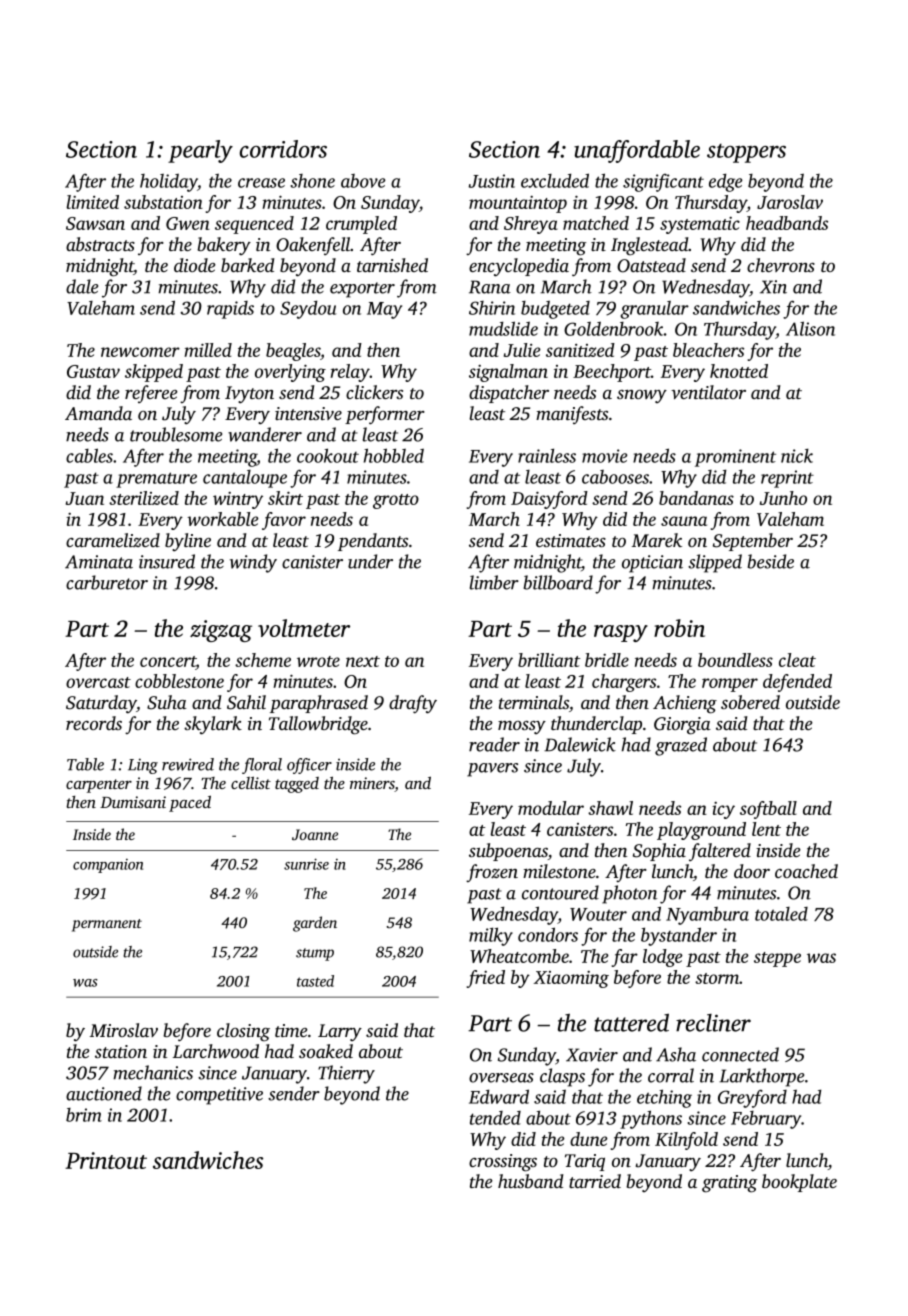 The height and width of the screenshot is (1316, 908). What do you see at coordinates (571, 979) in the screenshot?
I see `Xiaoming` at bounding box center [571, 979].
